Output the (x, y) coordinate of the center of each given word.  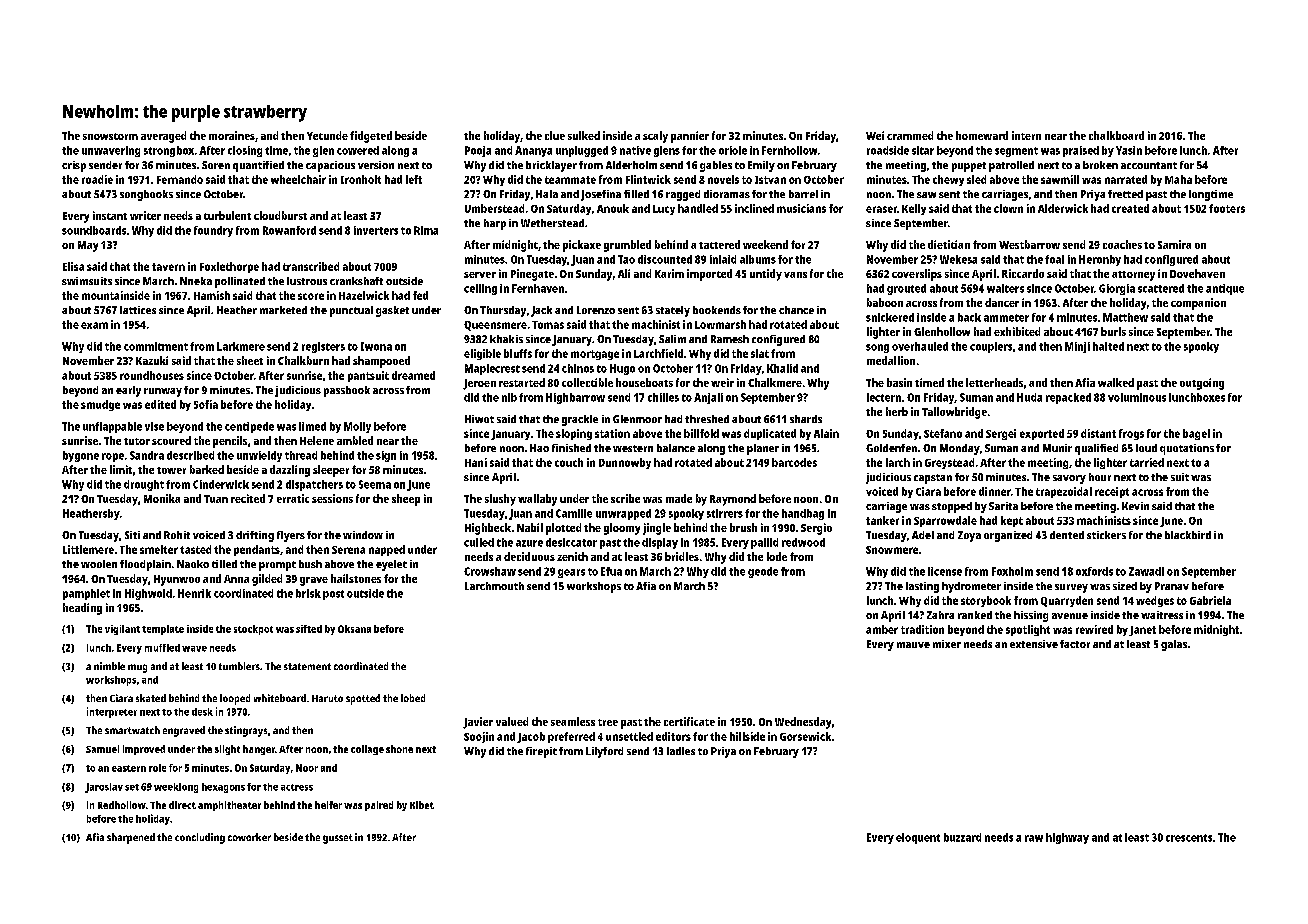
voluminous (1137, 397)
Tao (626, 259)
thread (301, 455)
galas (1174, 645)
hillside (747, 736)
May (88, 246)
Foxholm (1012, 571)
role (157, 768)
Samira (1174, 244)
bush (310, 564)
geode (763, 572)
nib (509, 397)
